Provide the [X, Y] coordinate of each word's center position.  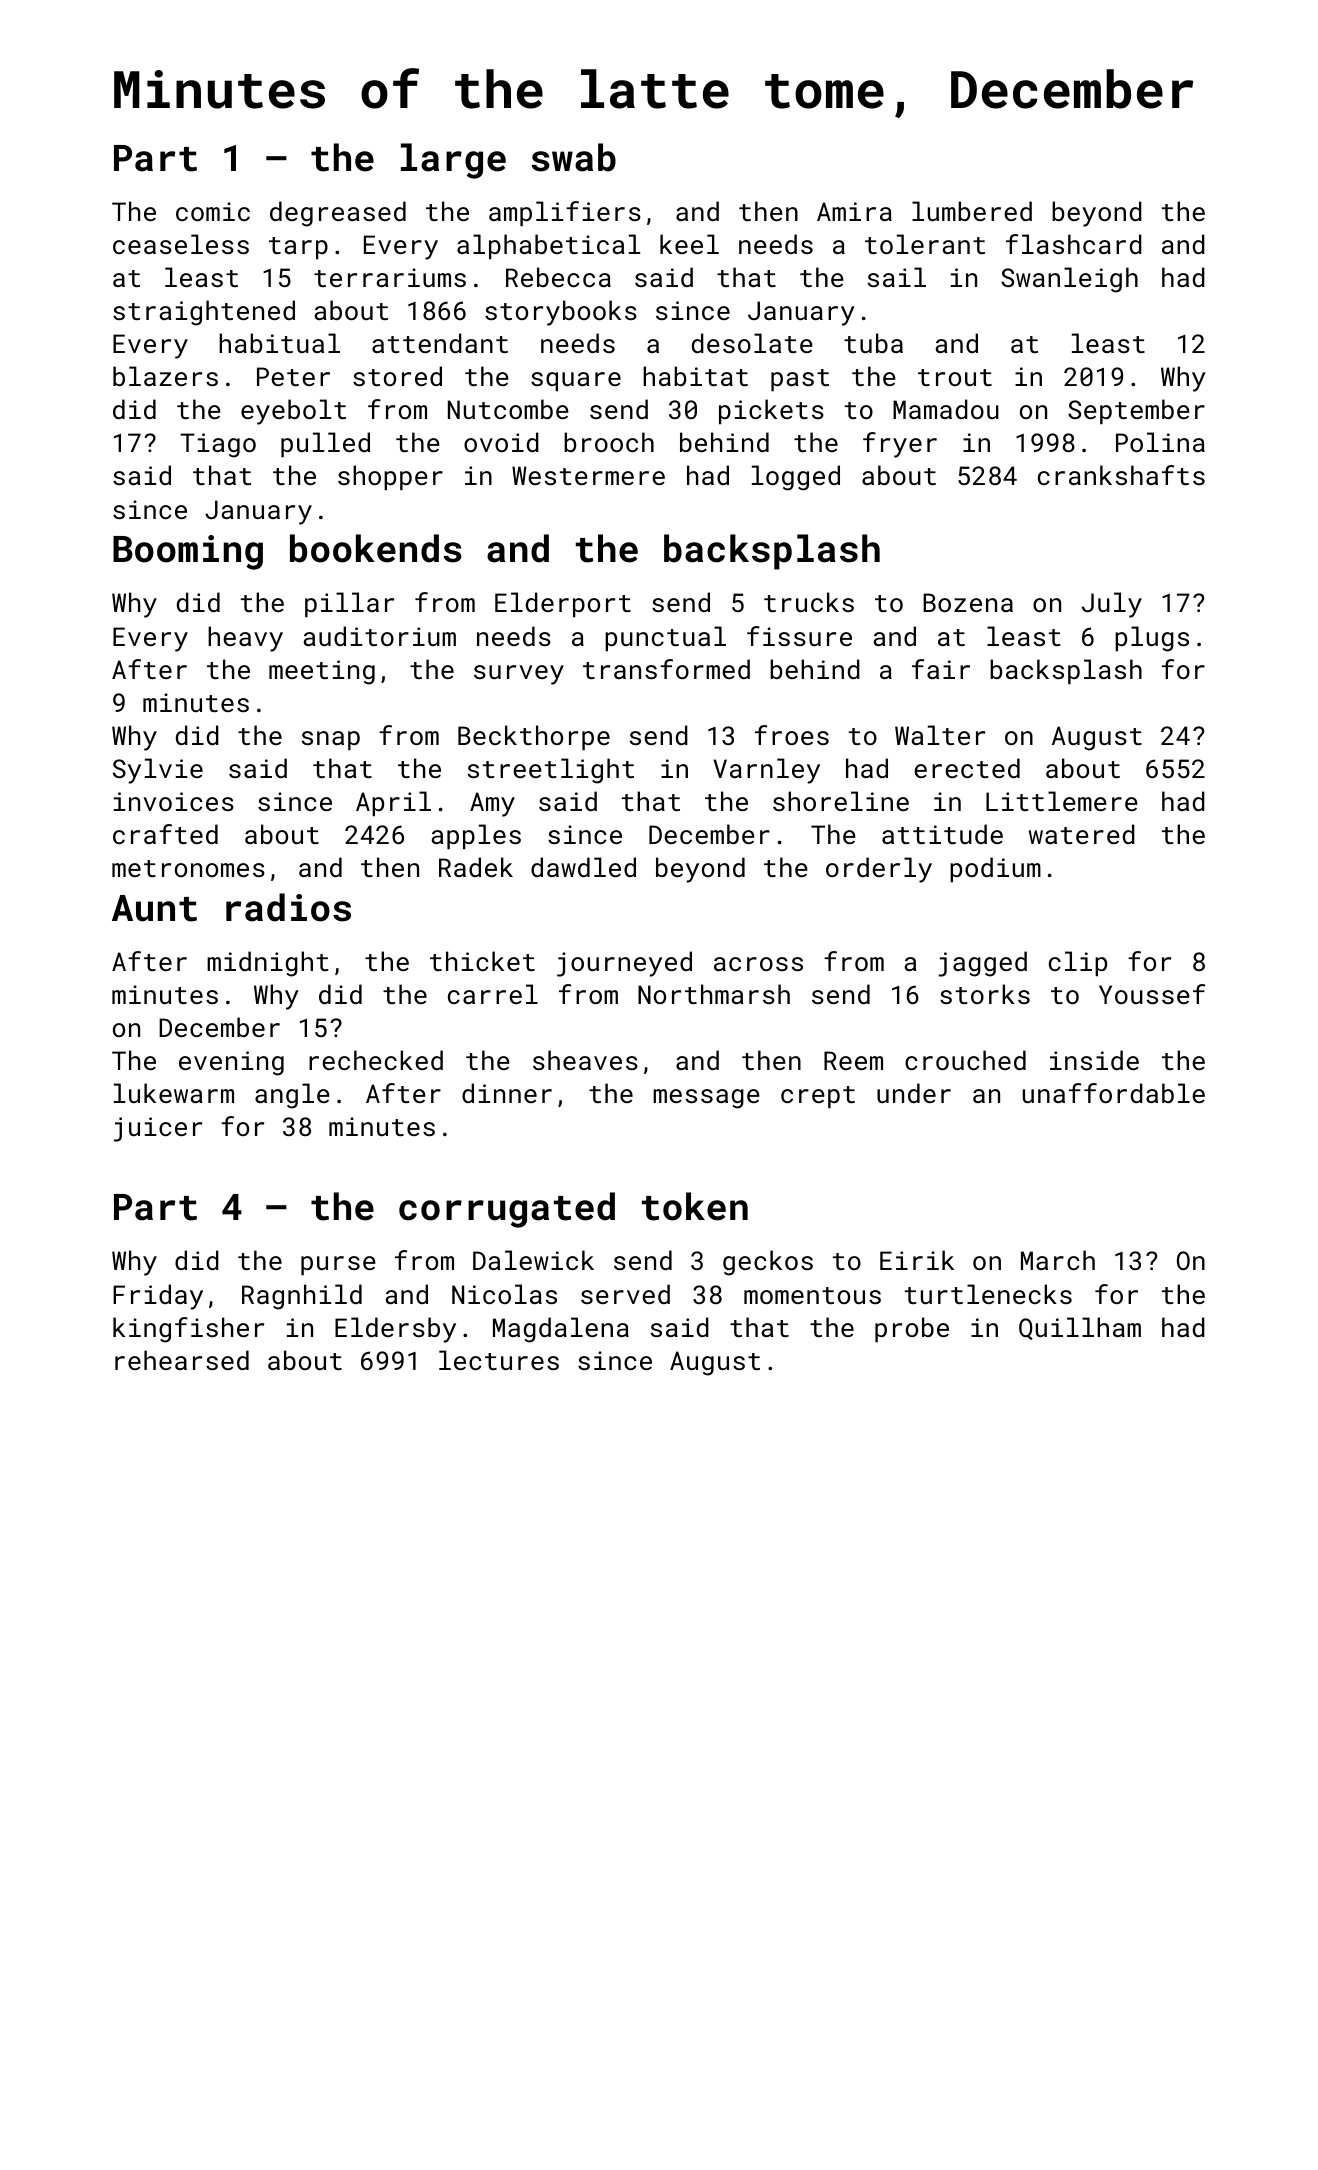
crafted [165, 834]
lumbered [972, 211]
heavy [245, 639]
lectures [499, 1360]
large [453, 161]
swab [574, 157]
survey [519, 675]
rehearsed [182, 1360]
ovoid [501, 442]
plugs [1152, 639]
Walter [940, 735]
